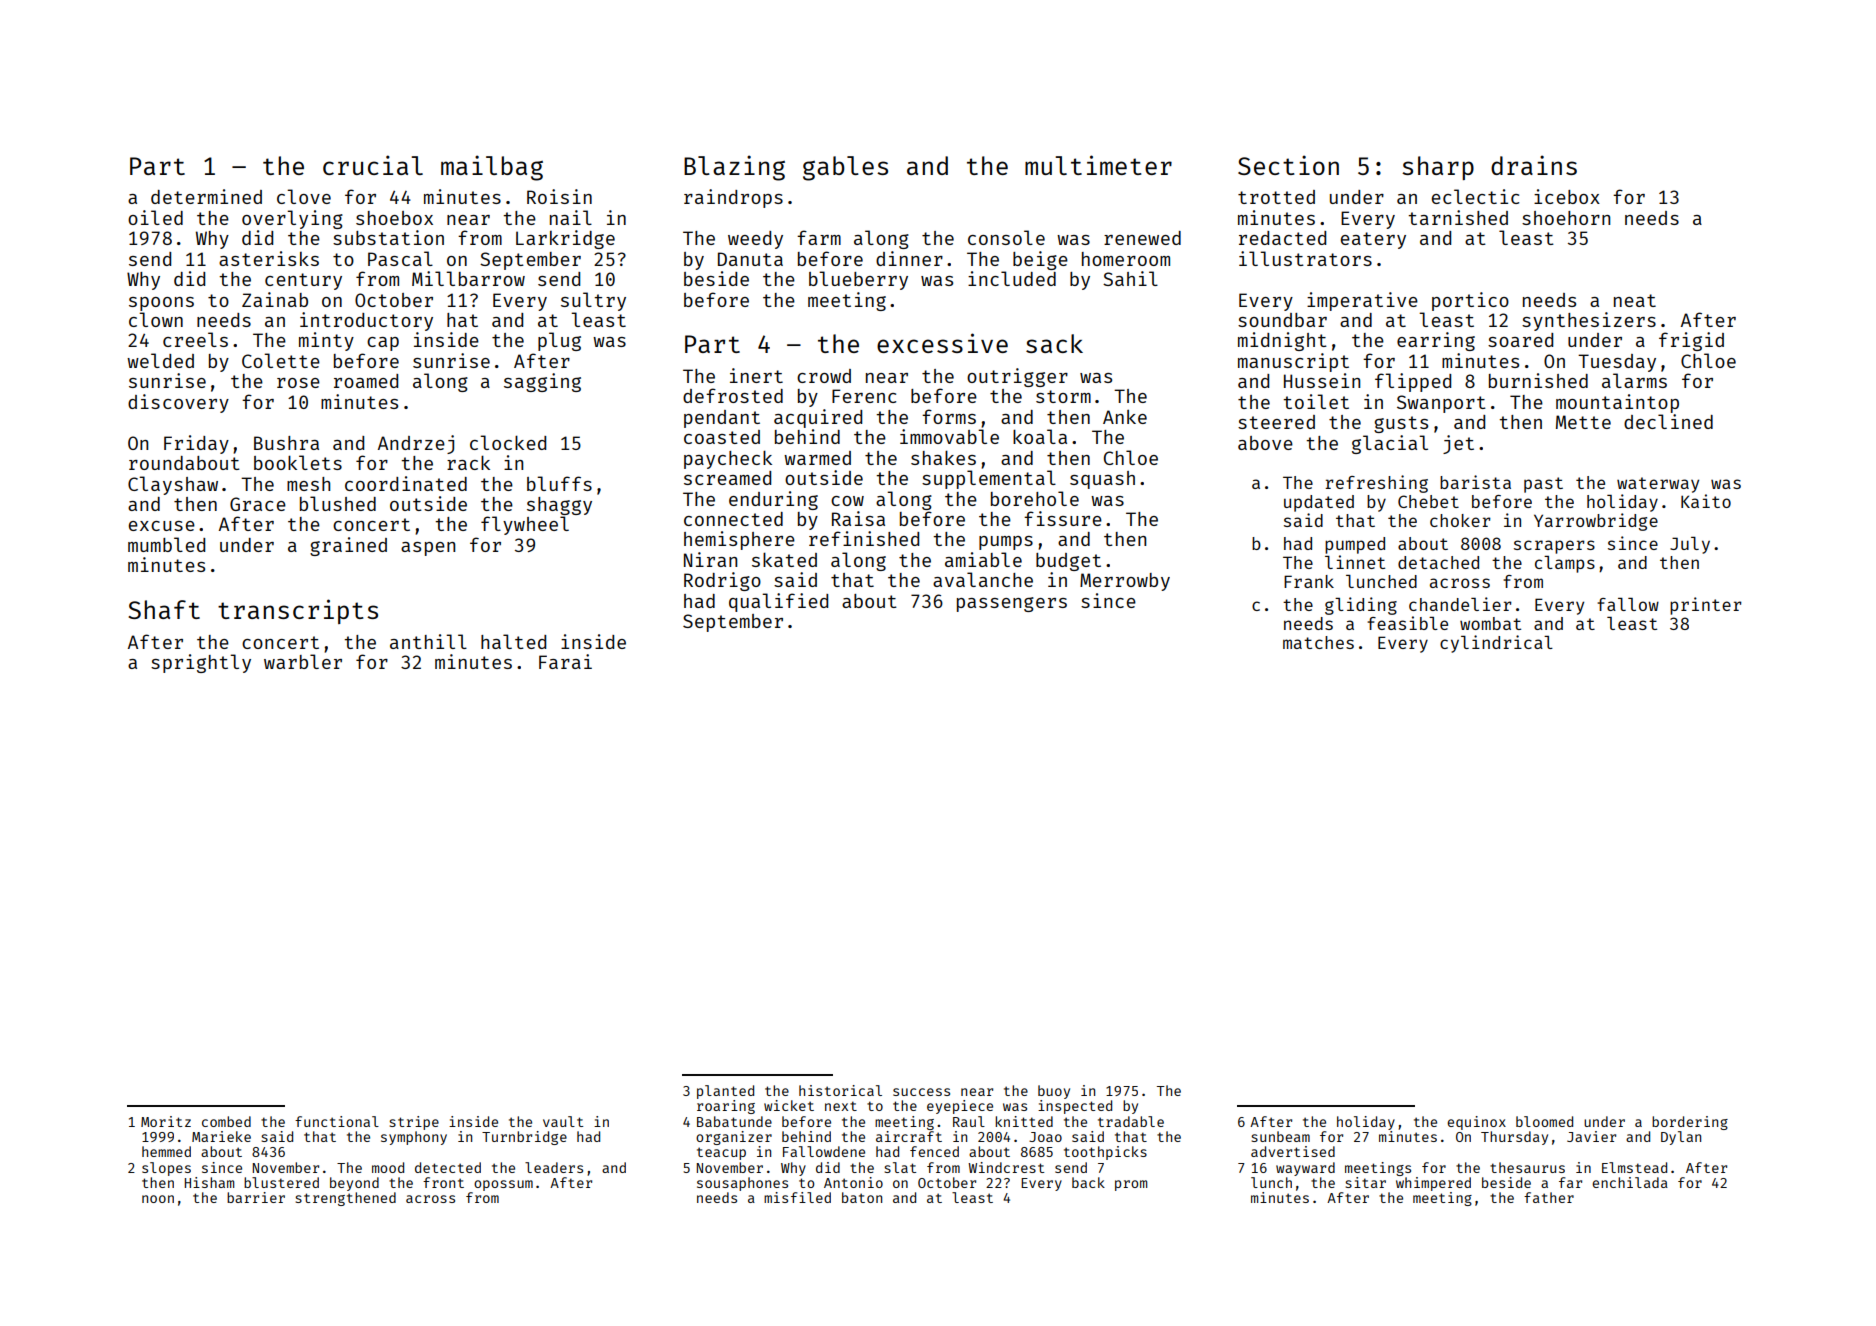  What do you see at coordinates (298, 383) in the page?
I see `rose` at bounding box center [298, 383].
